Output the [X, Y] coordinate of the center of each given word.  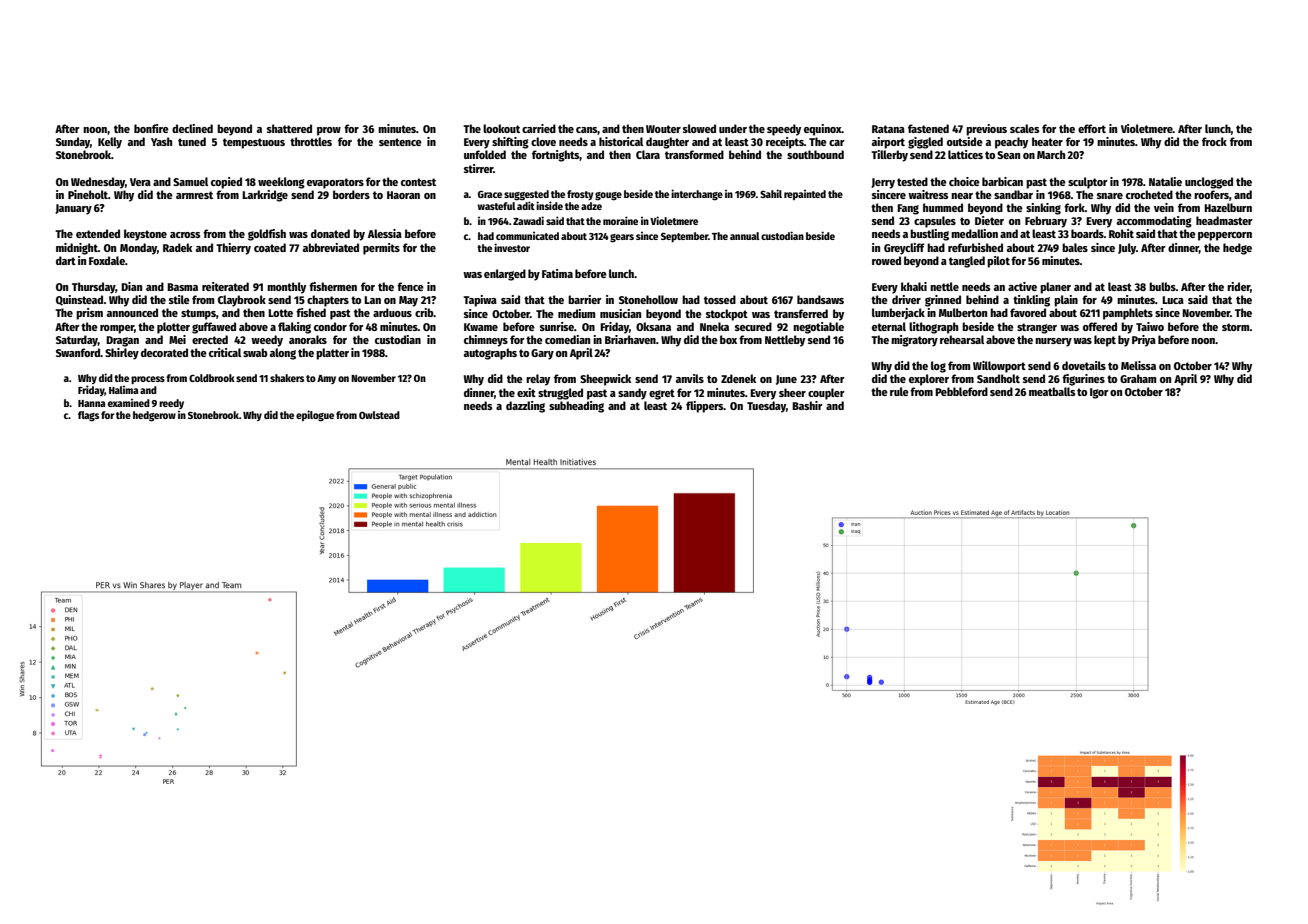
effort [1092, 128]
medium [576, 313]
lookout [501, 128]
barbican [1002, 181]
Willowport [999, 367]
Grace [490, 194]
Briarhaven [630, 339]
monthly [286, 288]
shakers [287, 378]
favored [1028, 312]
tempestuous [254, 143]
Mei [177, 339]
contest [418, 182]
